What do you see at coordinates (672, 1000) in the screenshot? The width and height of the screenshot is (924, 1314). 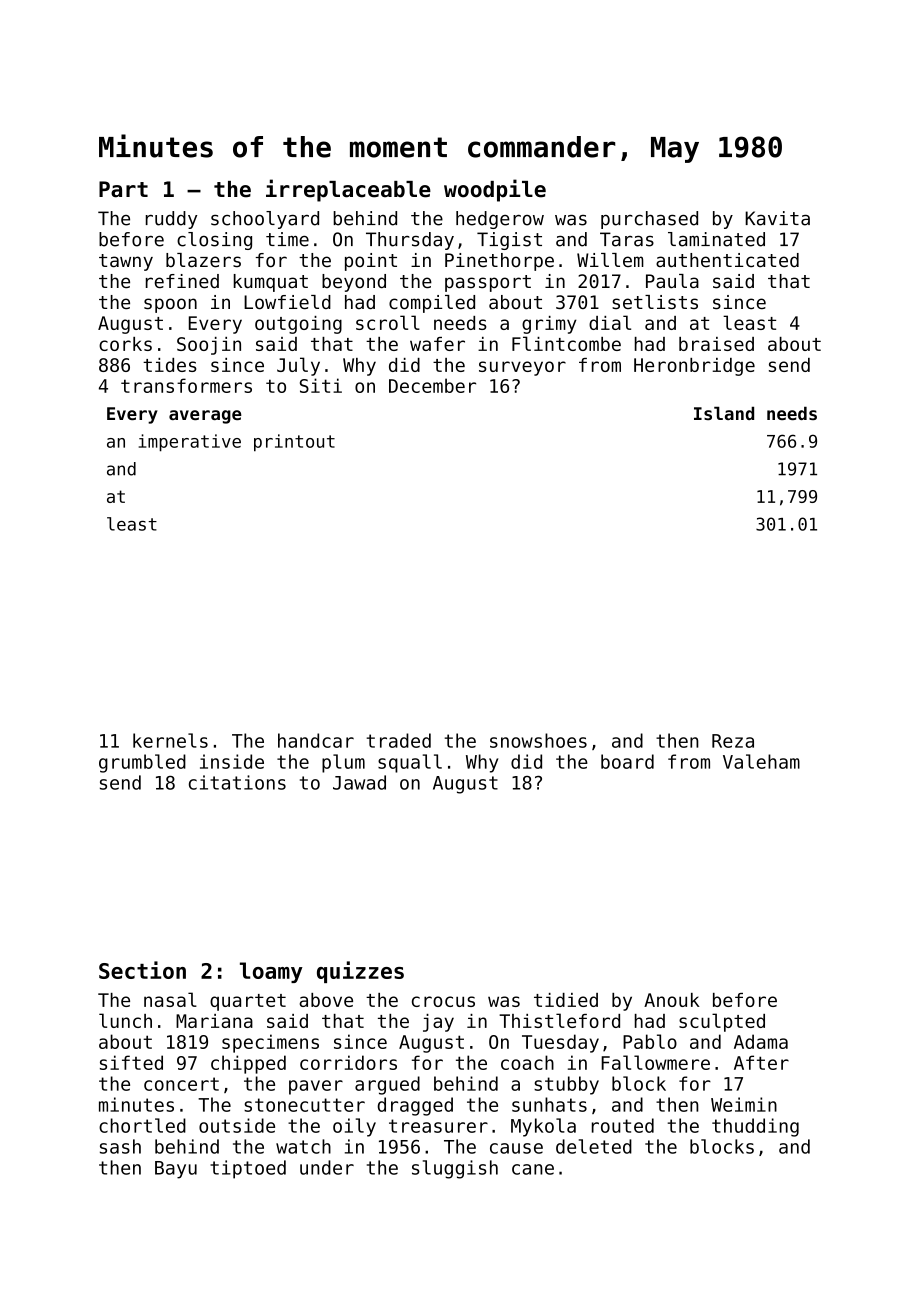 I see `Anouk` at bounding box center [672, 1000].
